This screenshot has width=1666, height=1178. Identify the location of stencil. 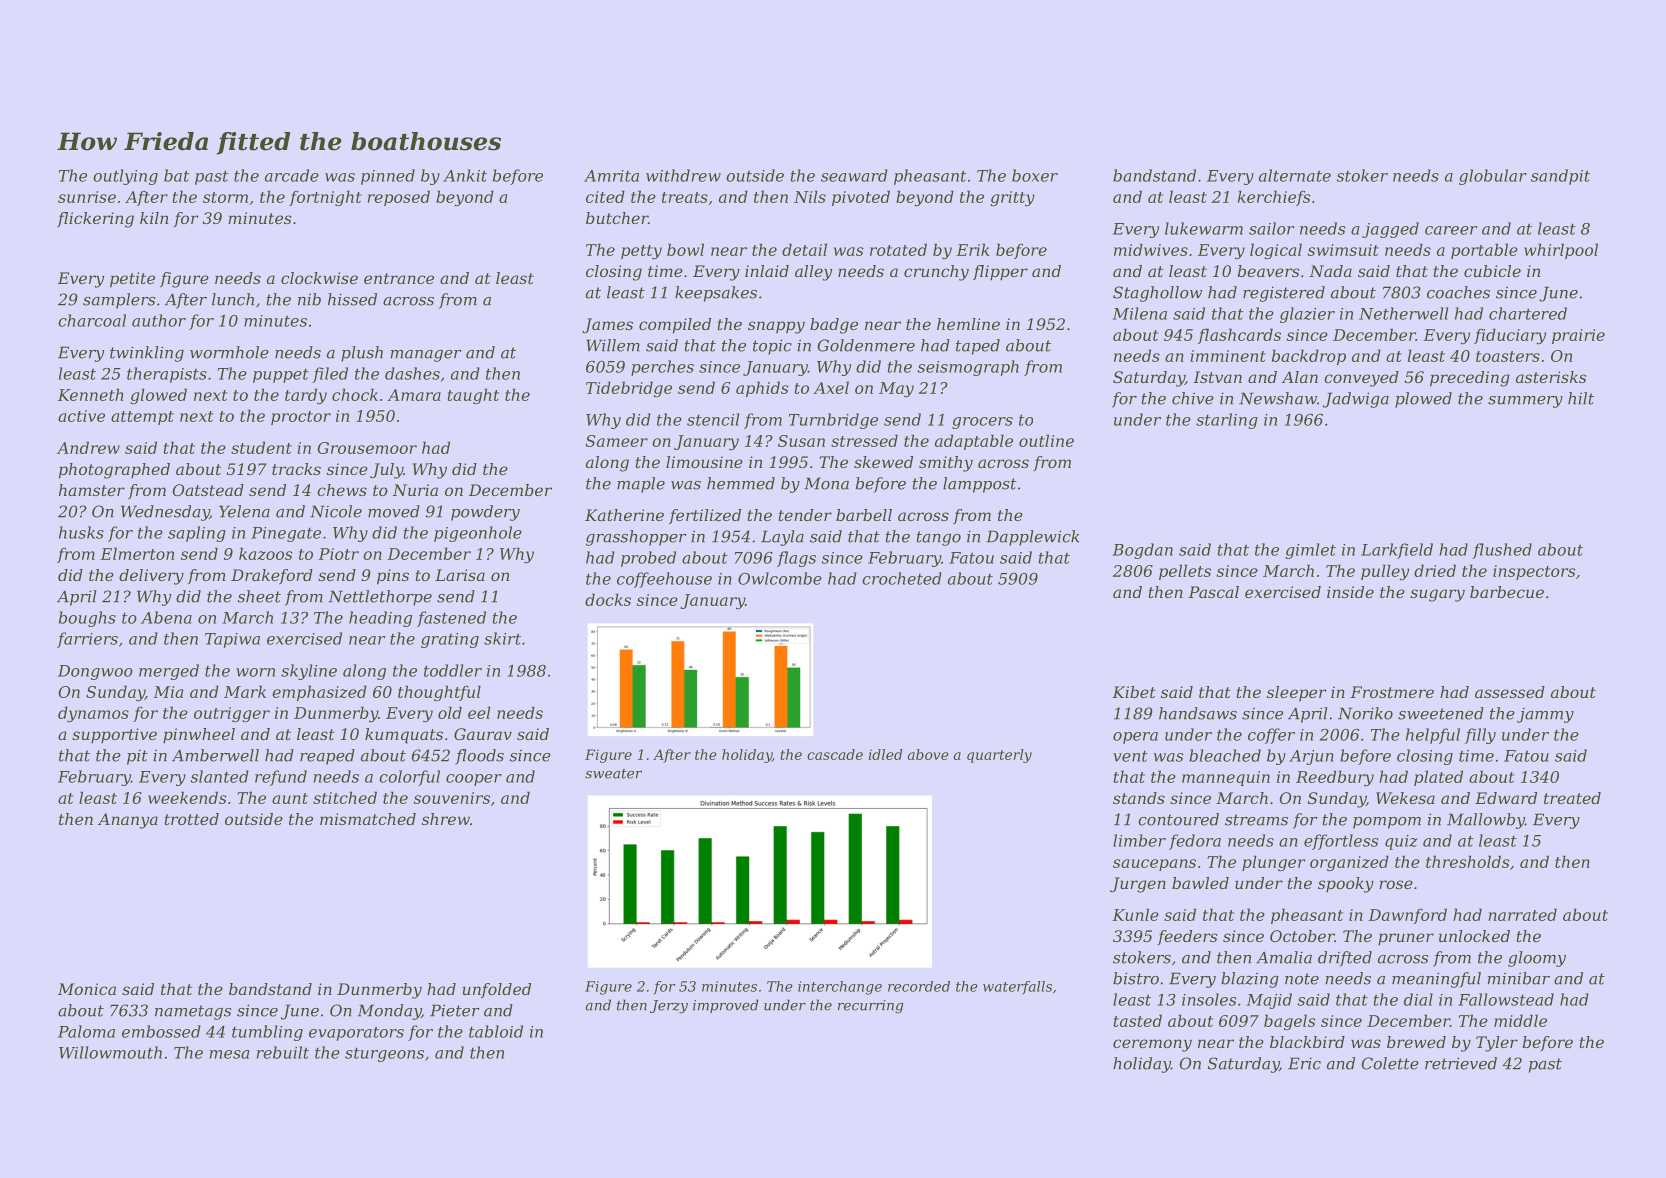
(713, 419).
